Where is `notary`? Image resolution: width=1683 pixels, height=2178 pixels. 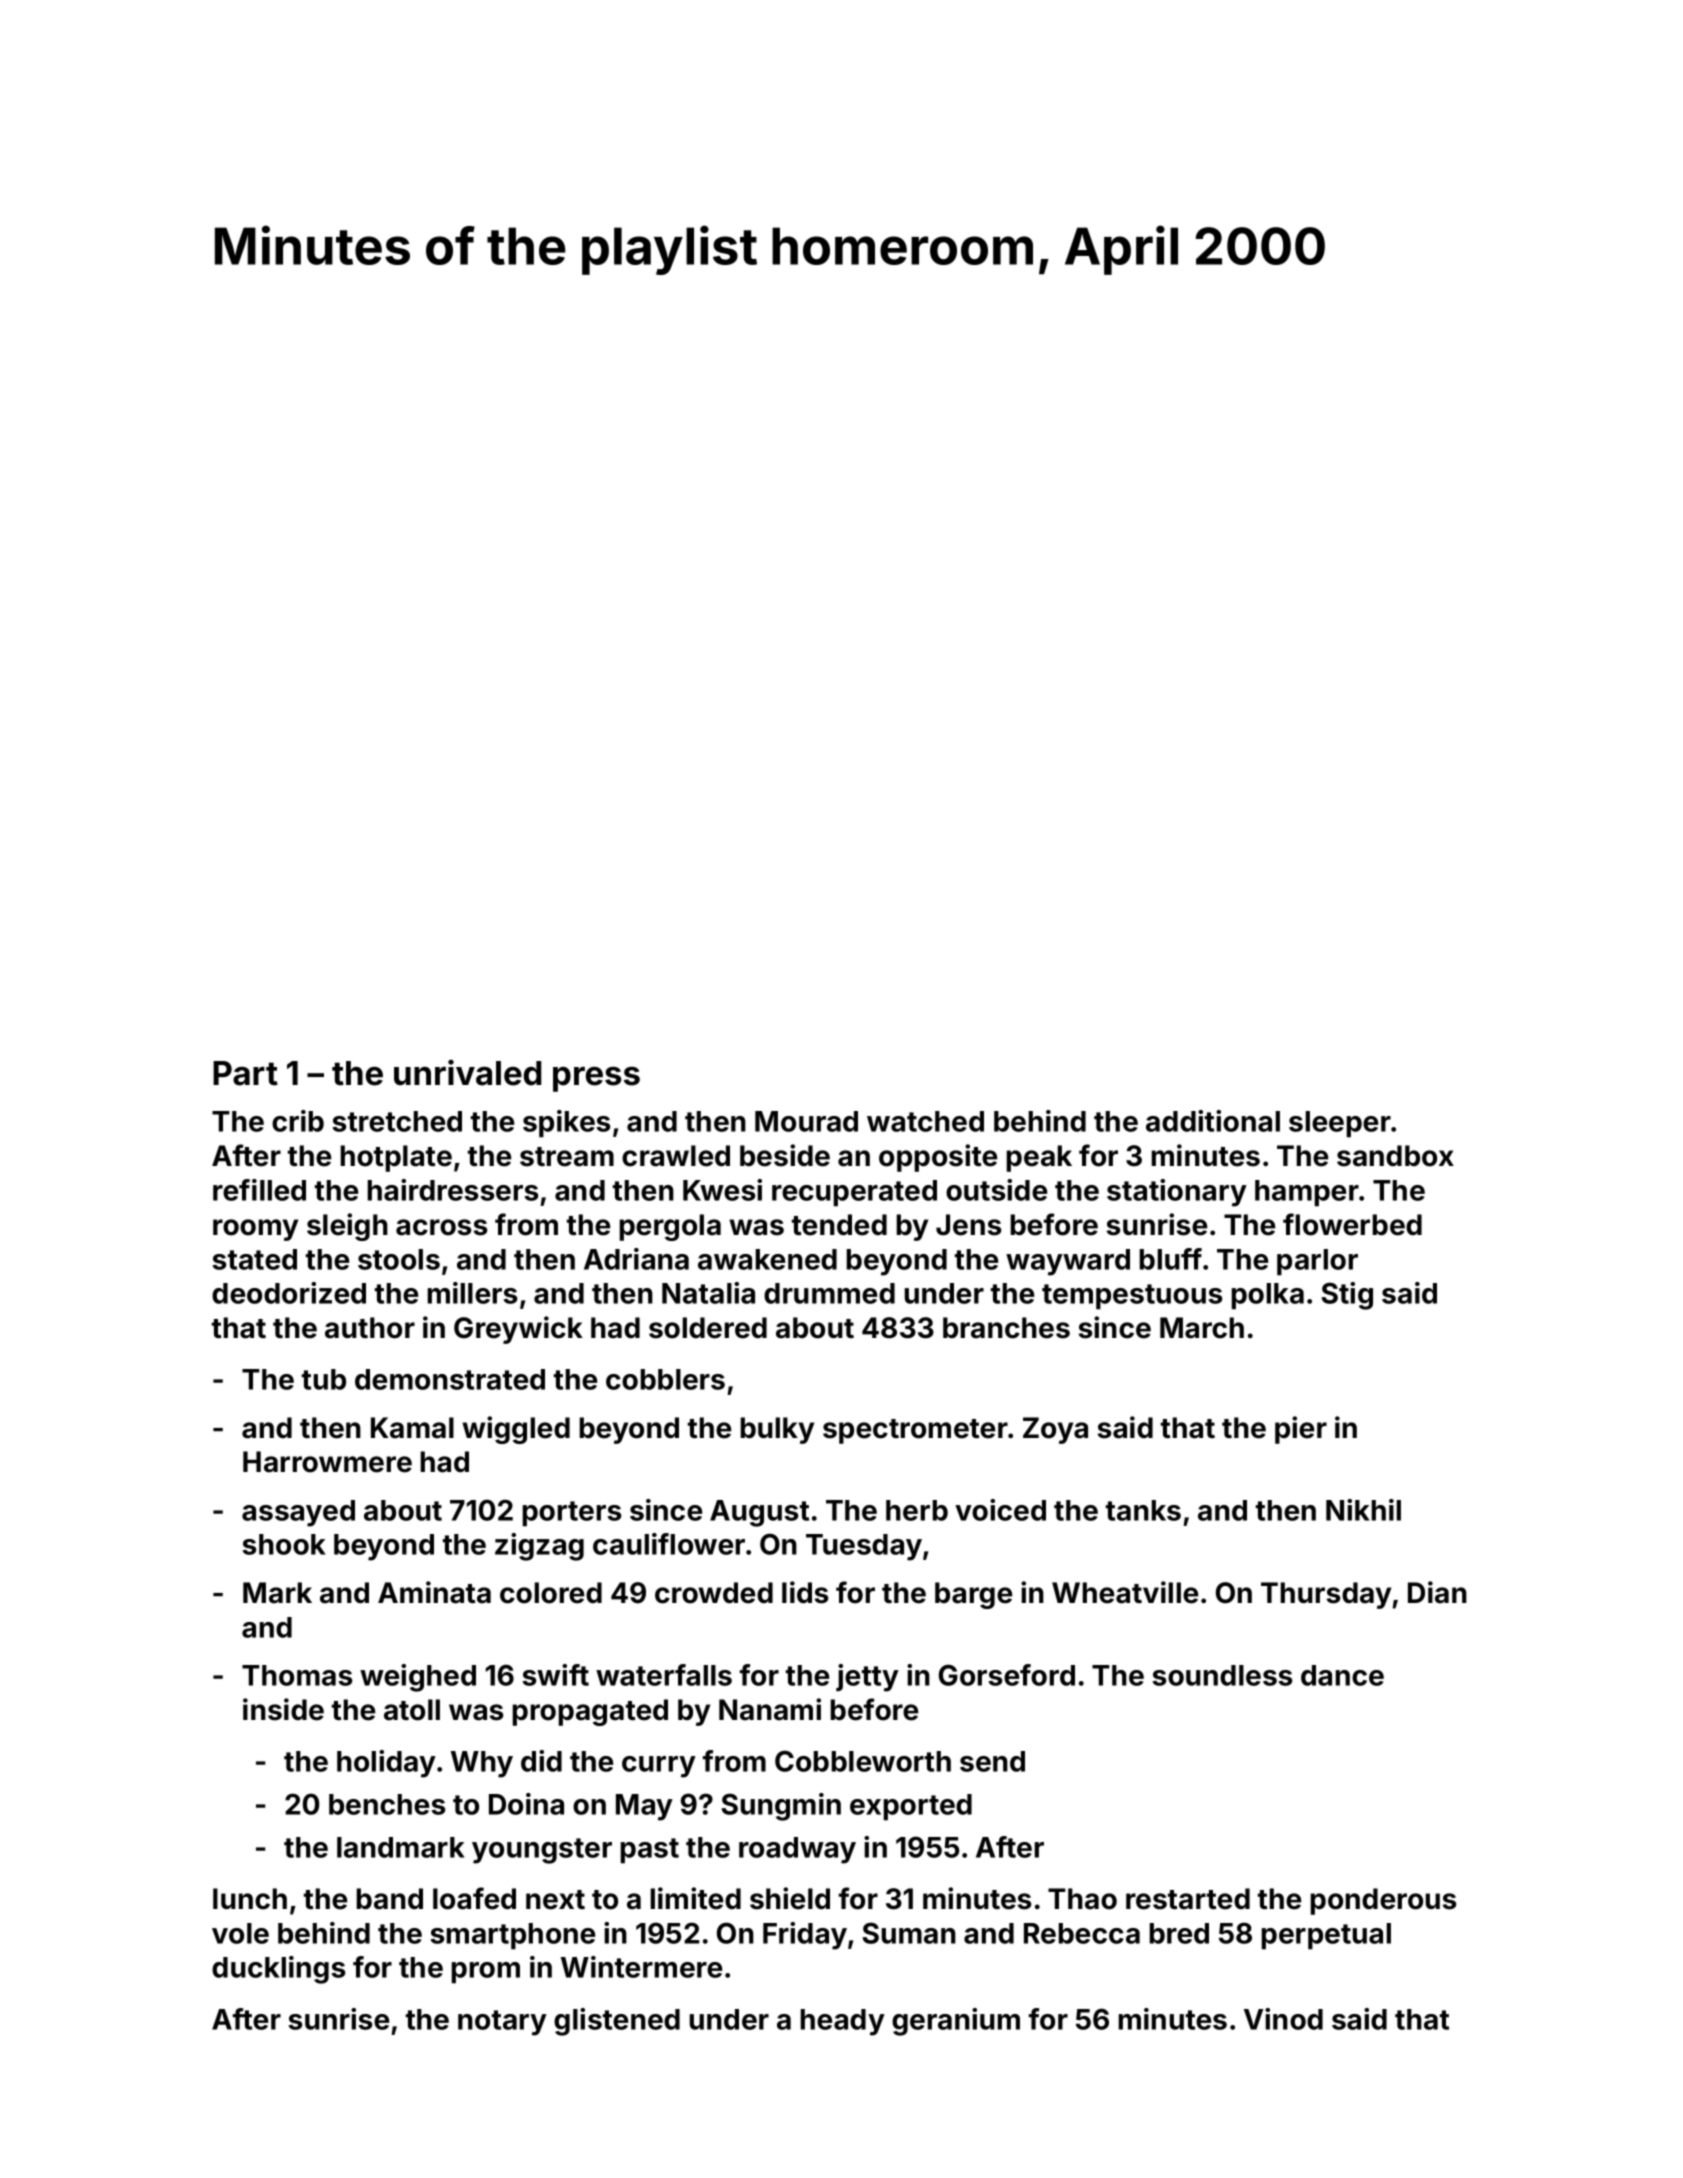 notary is located at coordinates (502, 2023).
